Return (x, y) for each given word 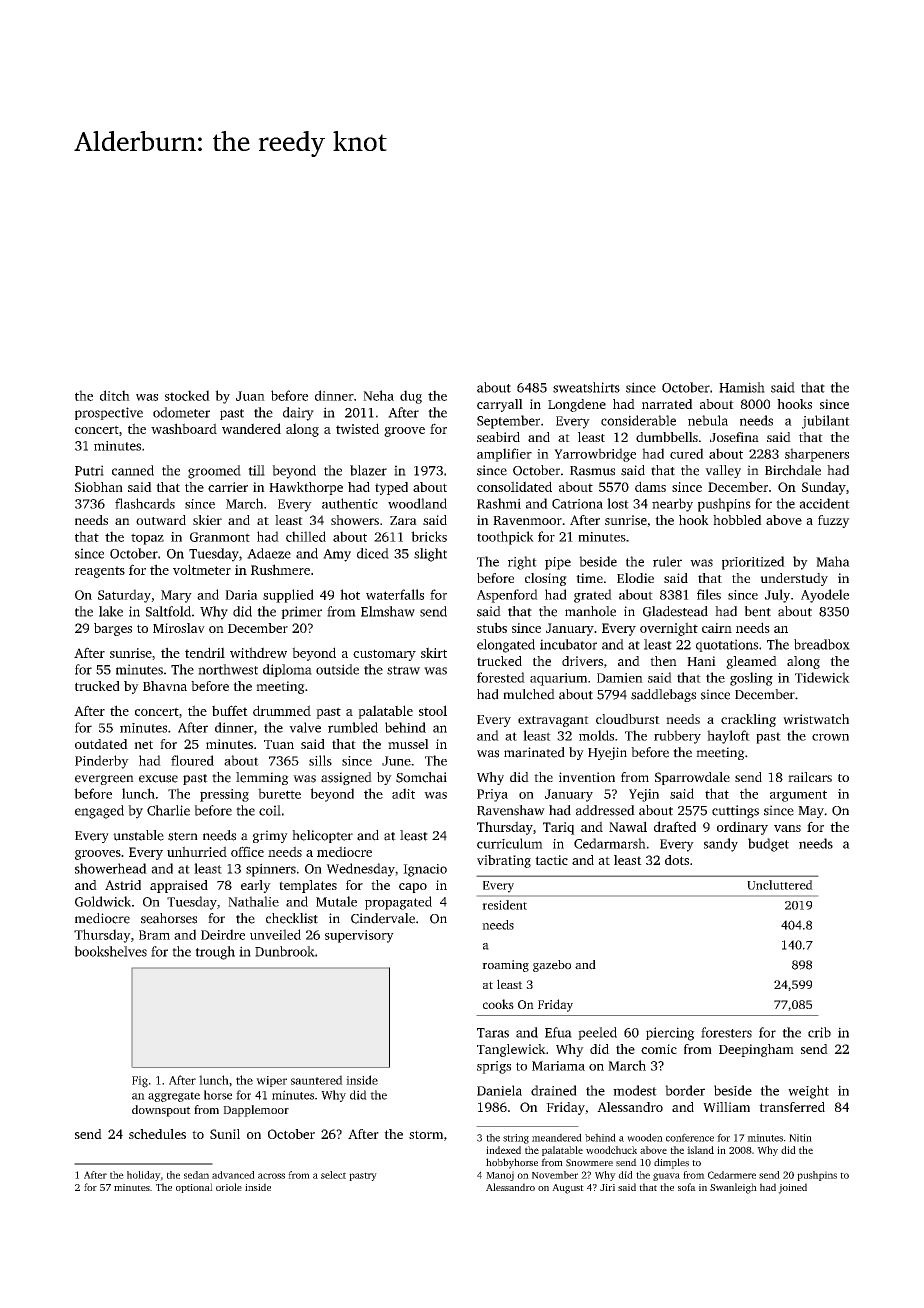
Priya (492, 795)
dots (677, 860)
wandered (251, 428)
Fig (140, 1082)
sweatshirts (586, 387)
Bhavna (165, 686)
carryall (500, 405)
